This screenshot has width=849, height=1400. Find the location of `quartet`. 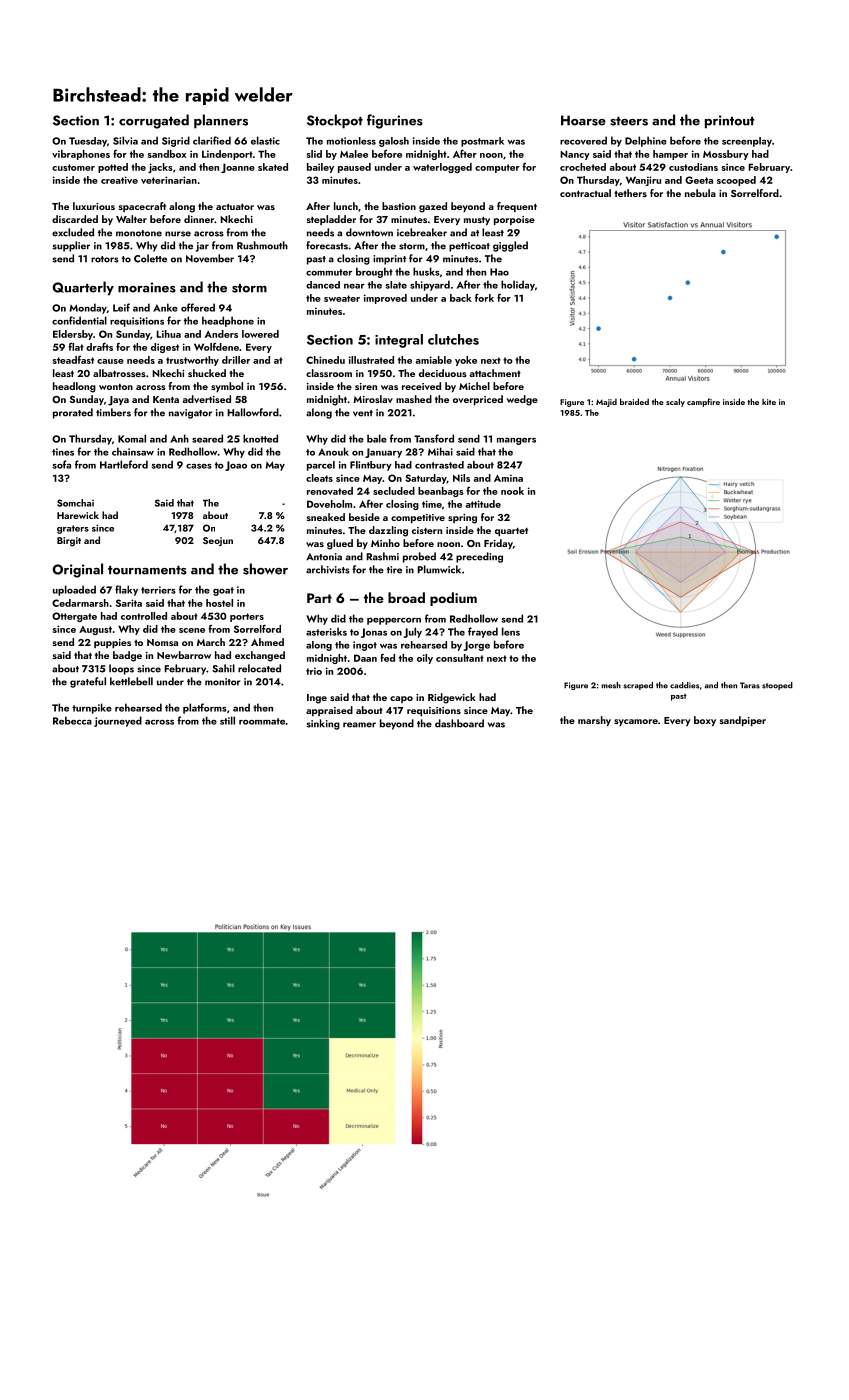

quartet is located at coordinates (511, 532).
